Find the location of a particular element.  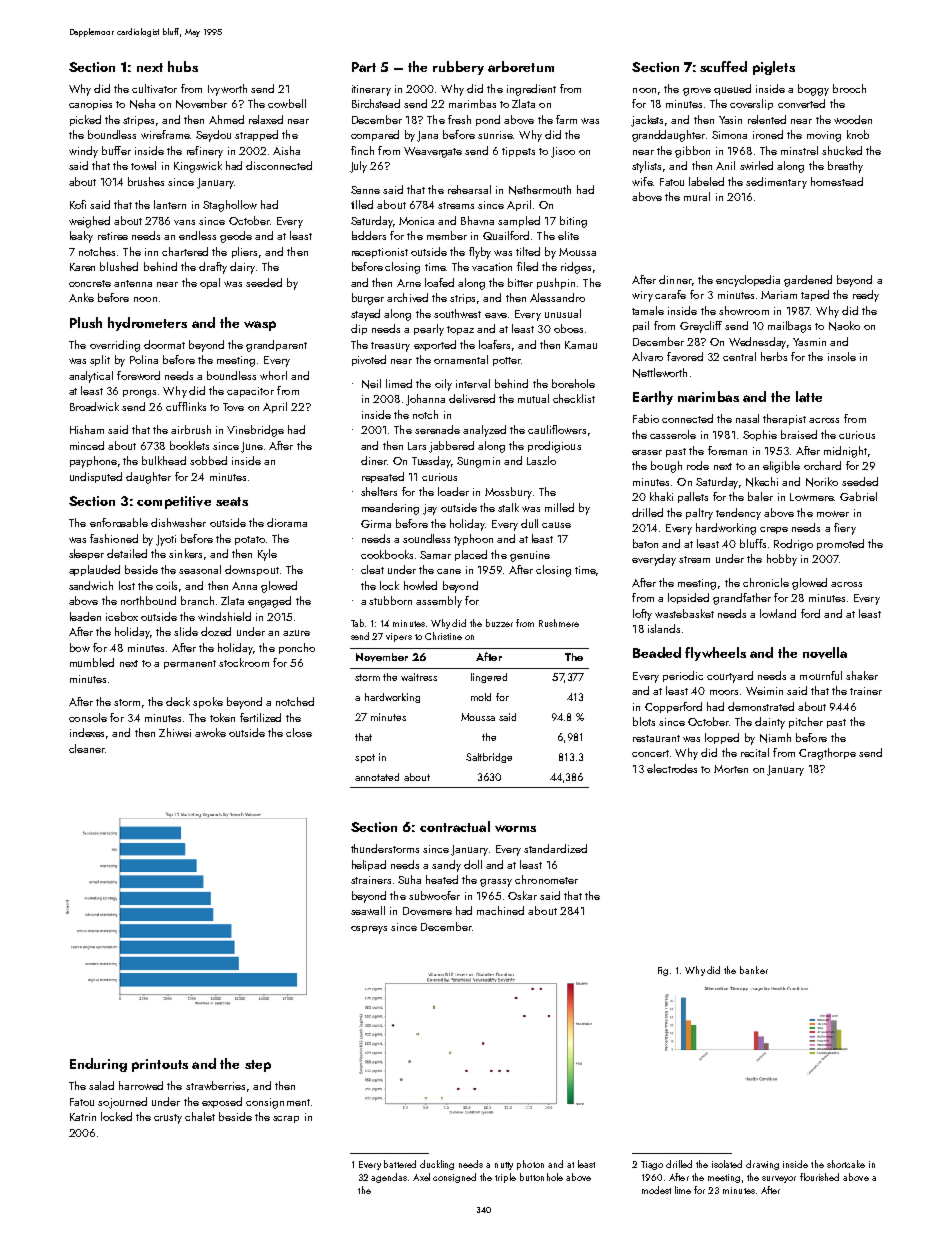

Saltbridge is located at coordinates (489, 758).
